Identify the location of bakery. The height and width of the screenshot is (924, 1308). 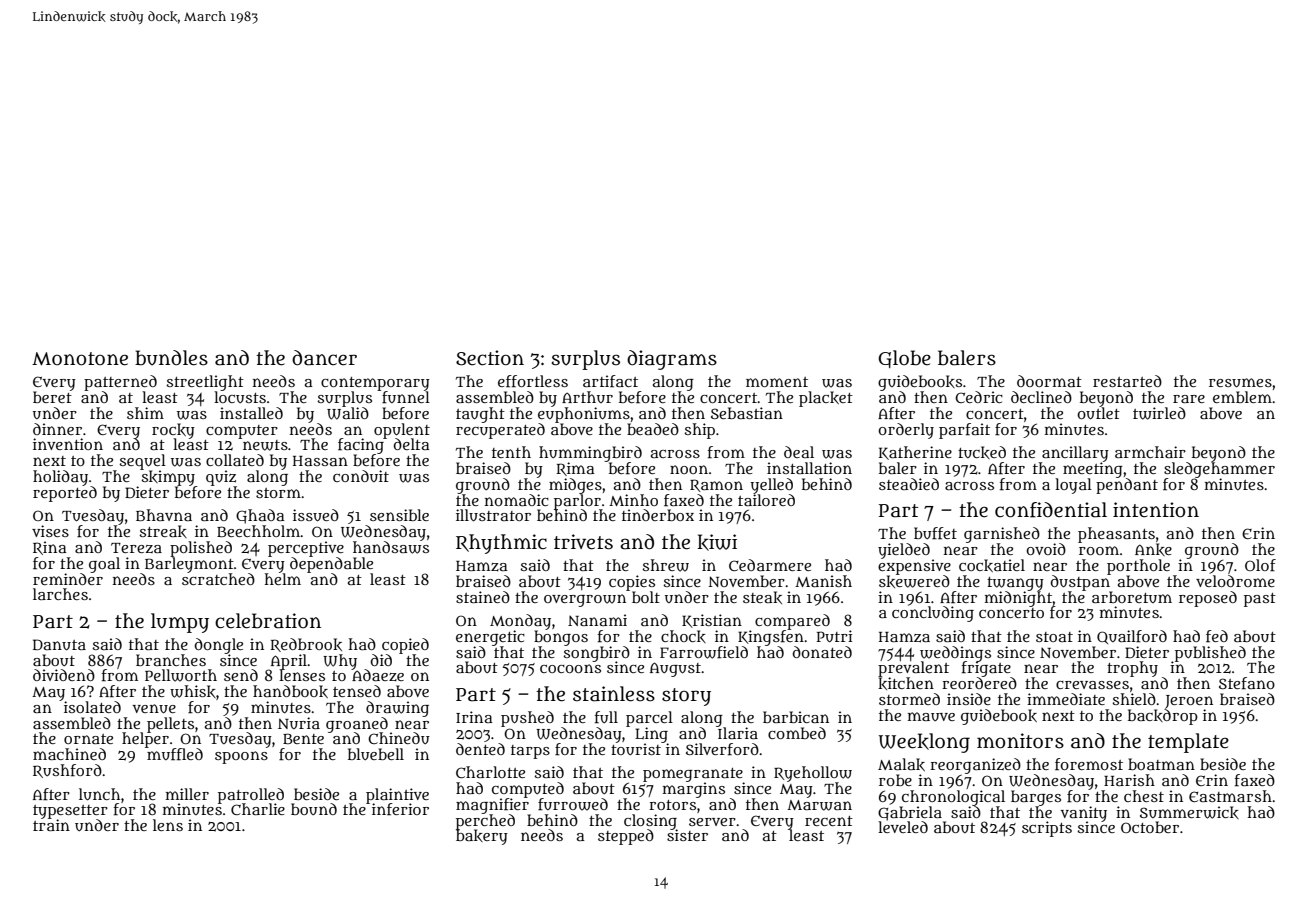
(482, 837).
